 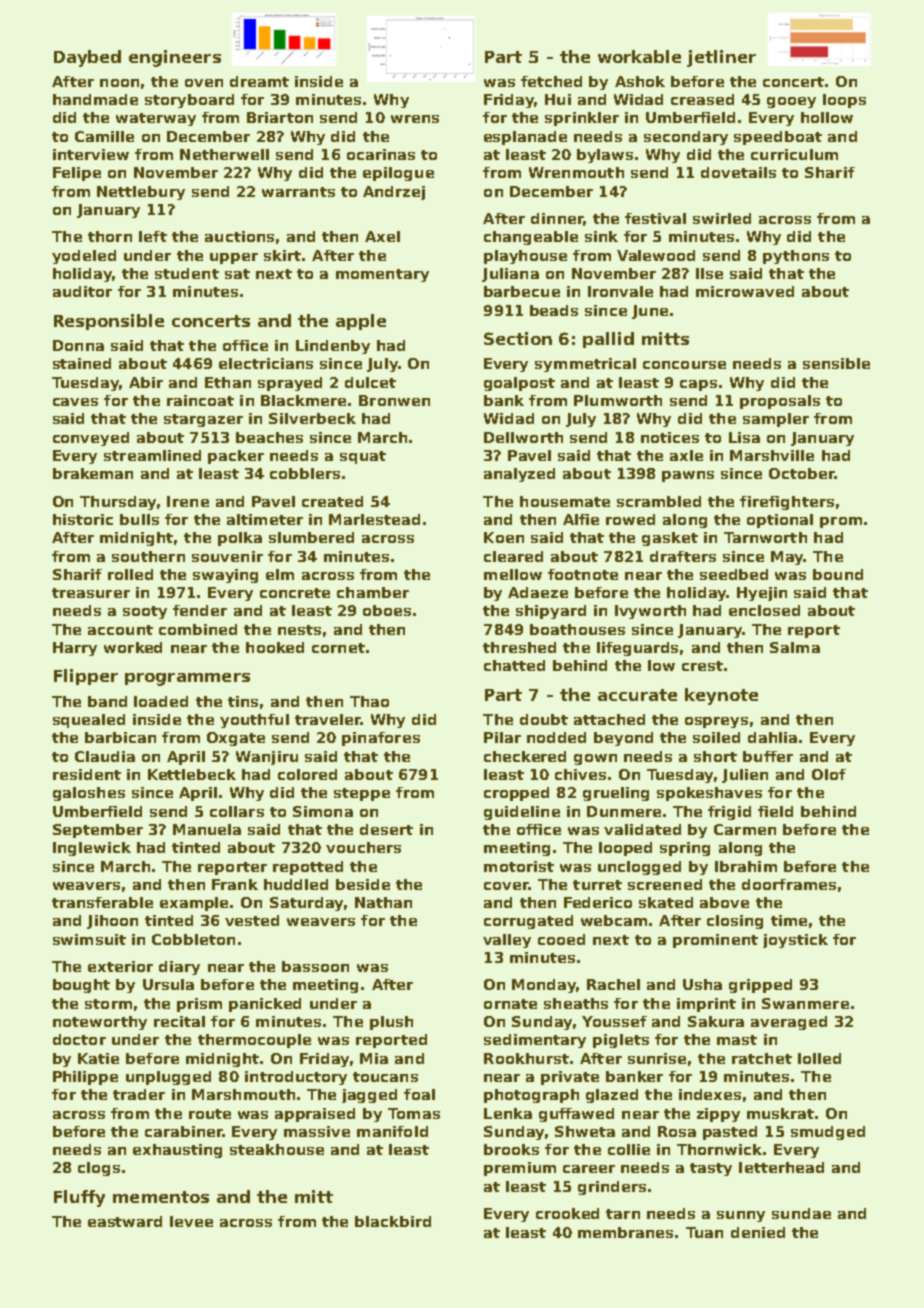 What do you see at coordinates (93, 473) in the image?
I see `brakeman` at bounding box center [93, 473].
